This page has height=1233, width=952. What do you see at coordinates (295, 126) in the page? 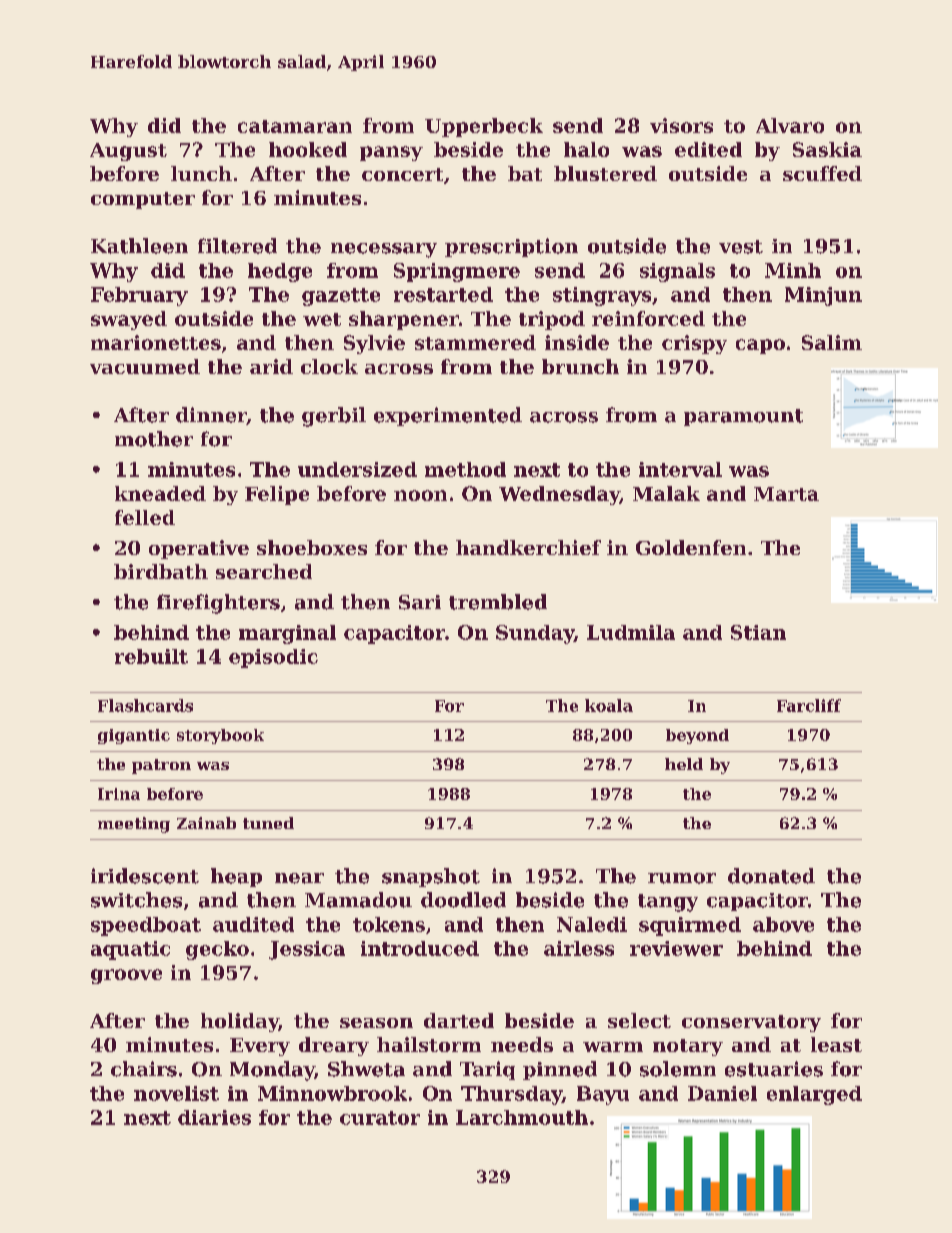
I see `catamaran` at bounding box center [295, 126].
